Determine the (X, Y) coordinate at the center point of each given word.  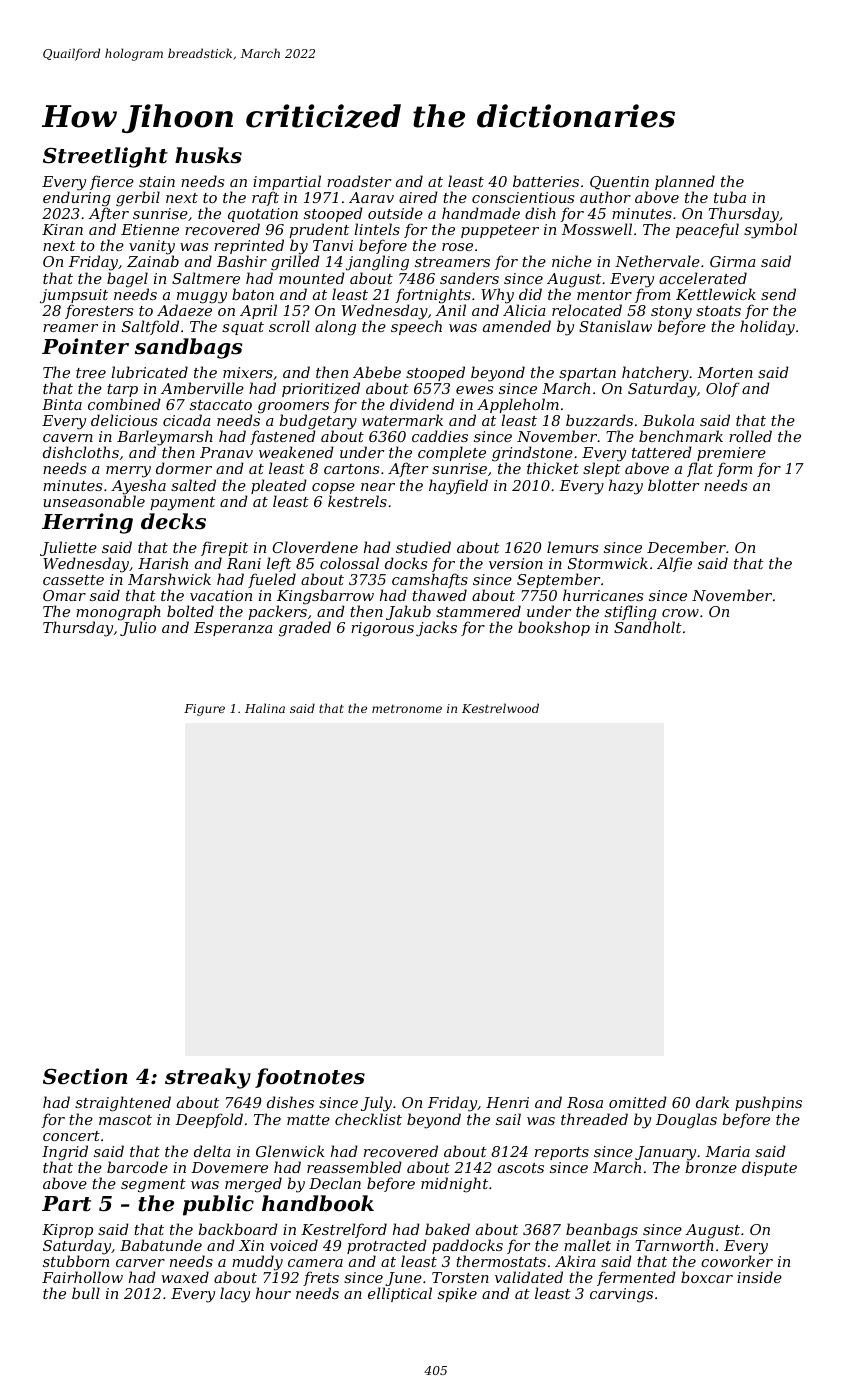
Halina (265, 708)
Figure (204, 710)
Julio (138, 629)
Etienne (150, 229)
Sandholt (648, 627)
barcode (137, 1167)
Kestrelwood (500, 708)
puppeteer (500, 231)
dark (712, 1102)
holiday (767, 328)
